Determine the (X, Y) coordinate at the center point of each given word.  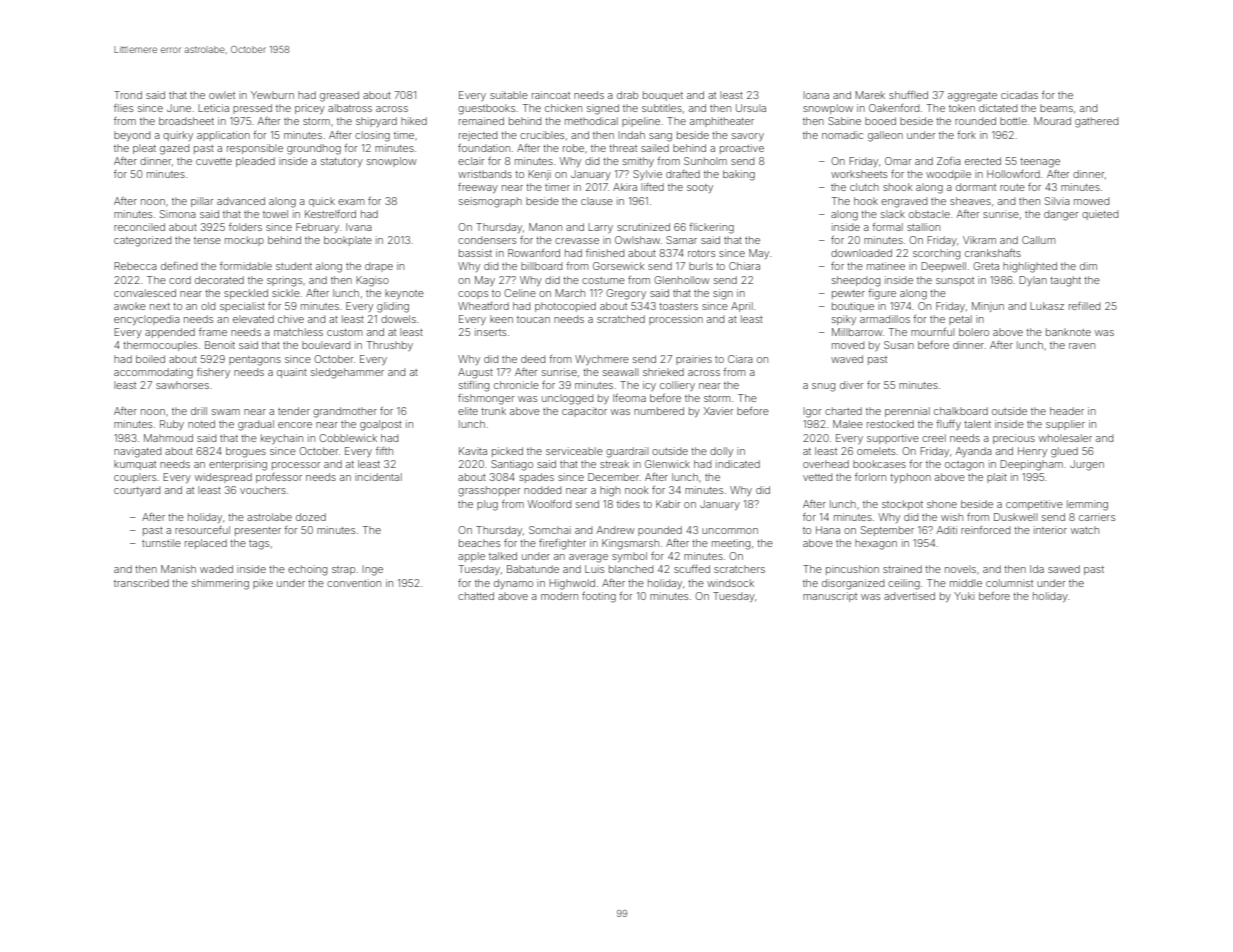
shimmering (220, 584)
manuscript (830, 597)
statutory (342, 162)
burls (701, 266)
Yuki (964, 596)
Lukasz (1047, 306)
